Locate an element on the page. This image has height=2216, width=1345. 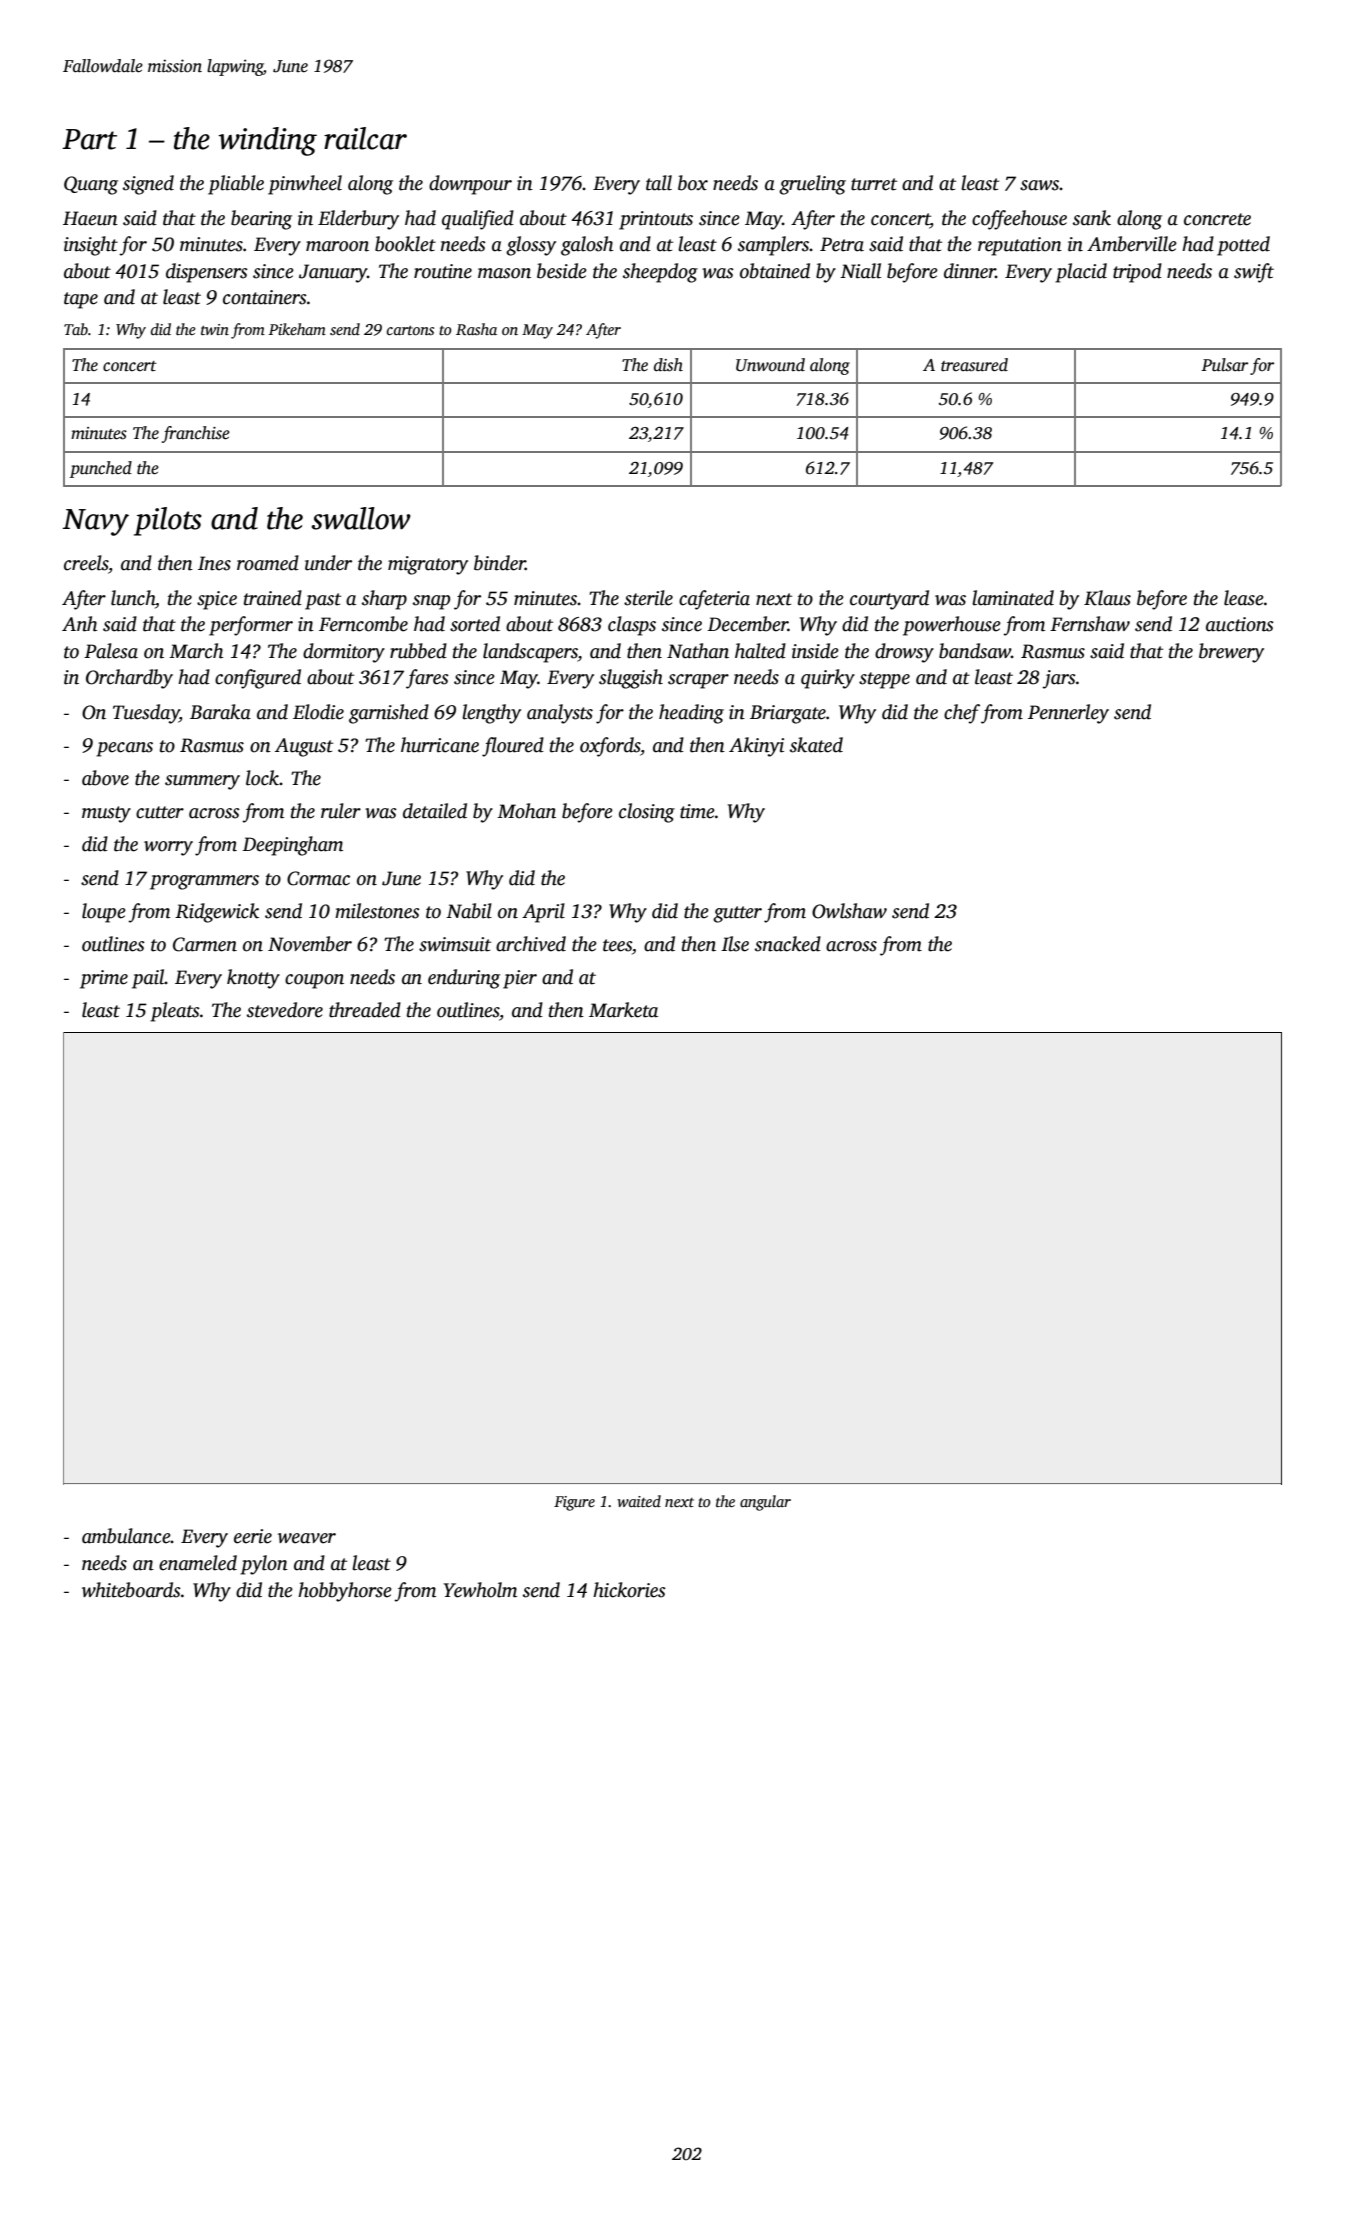
insight is located at coordinates (91, 246).
